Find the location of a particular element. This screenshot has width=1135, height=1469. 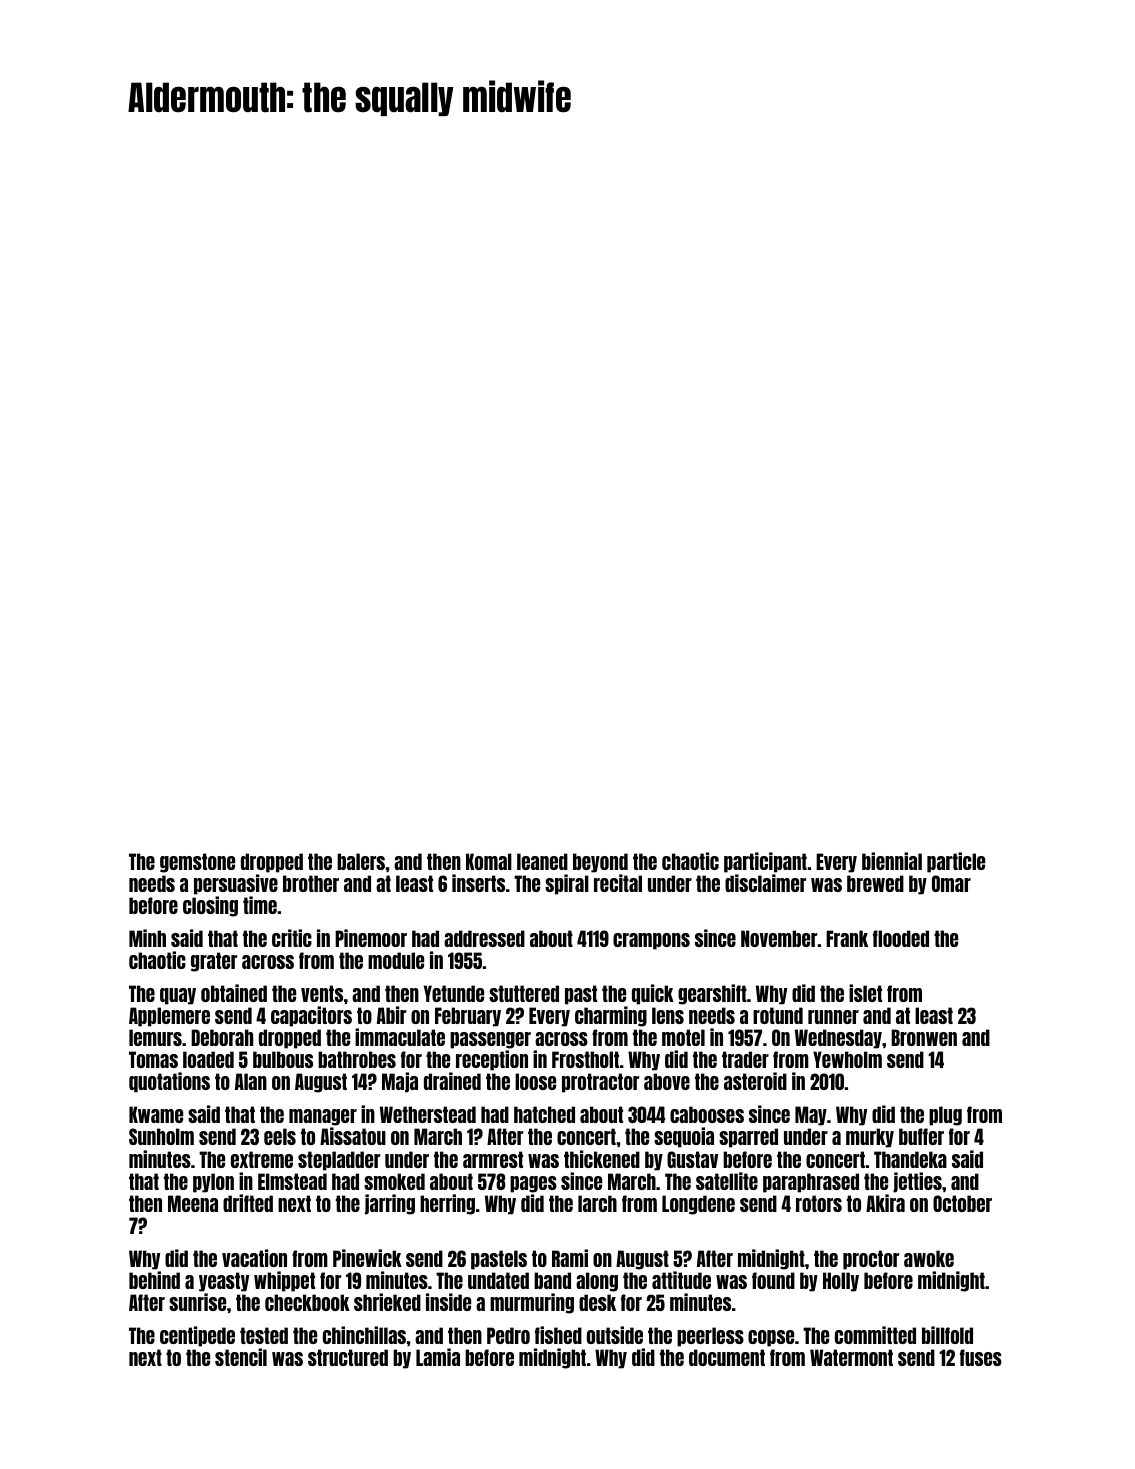

gemstone is located at coordinates (197, 863).
